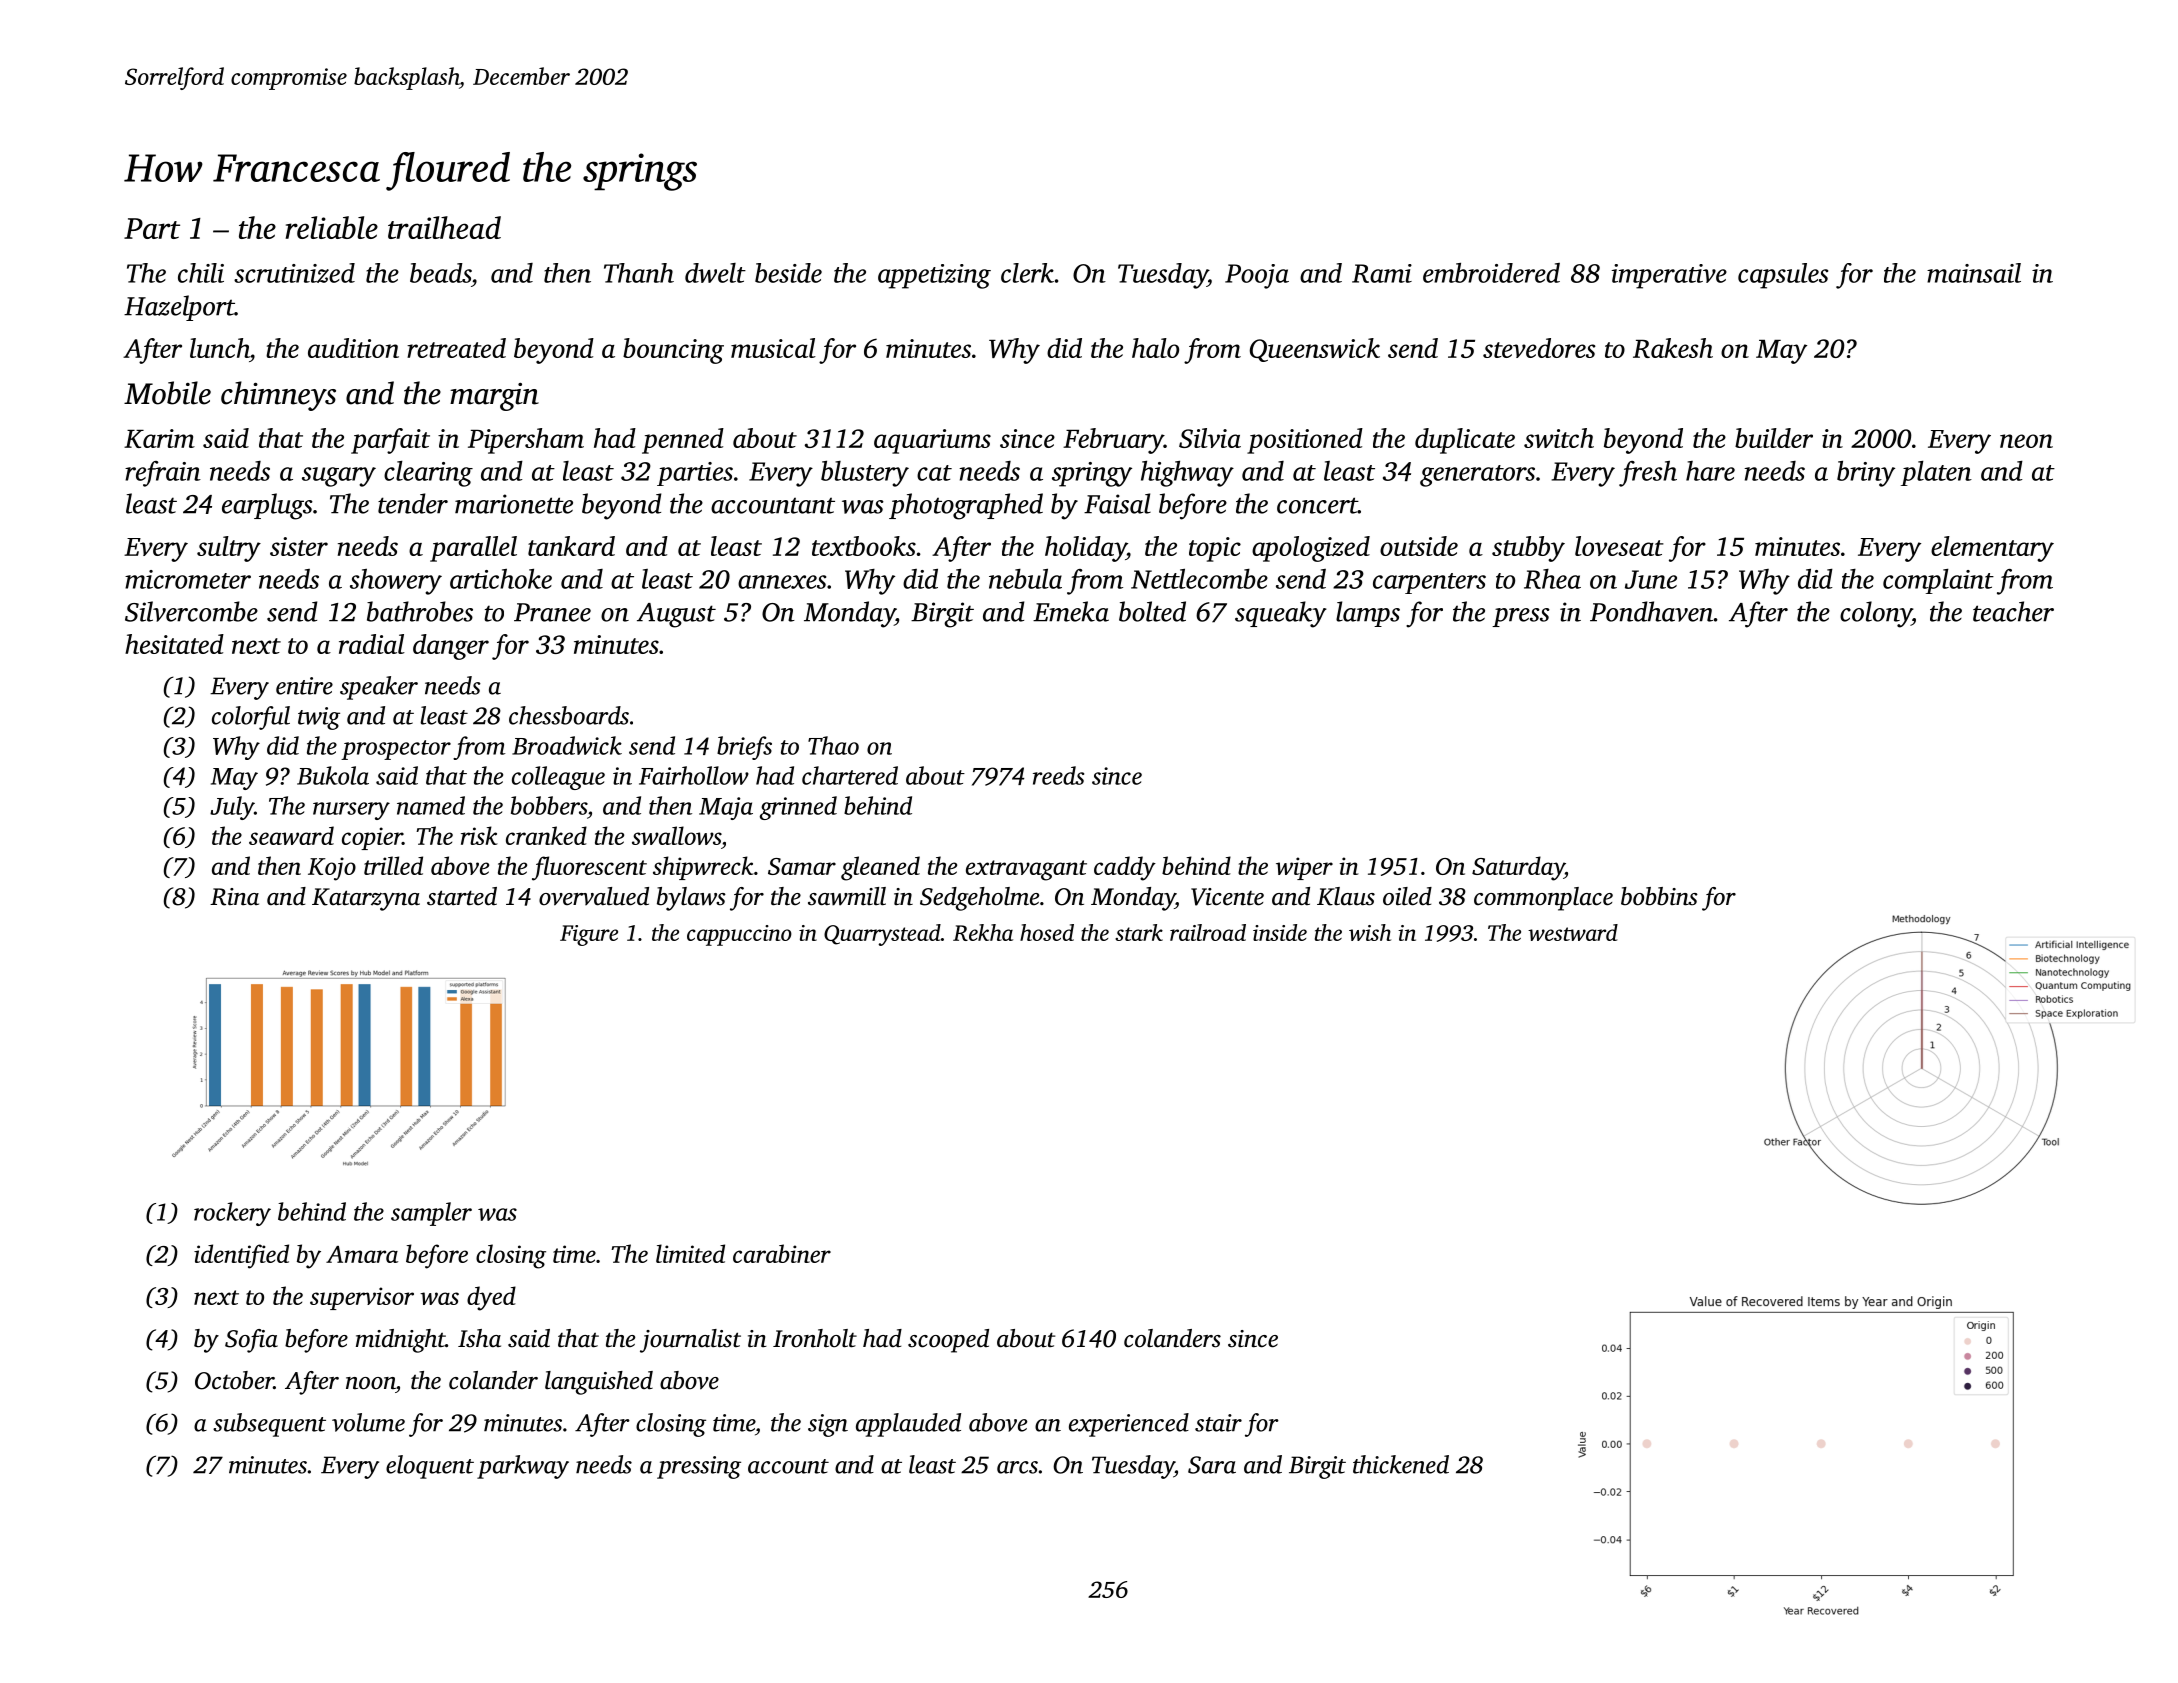 This page has height=1683, width=2178. I want to click on Pondhaven, so click(1651, 611).
